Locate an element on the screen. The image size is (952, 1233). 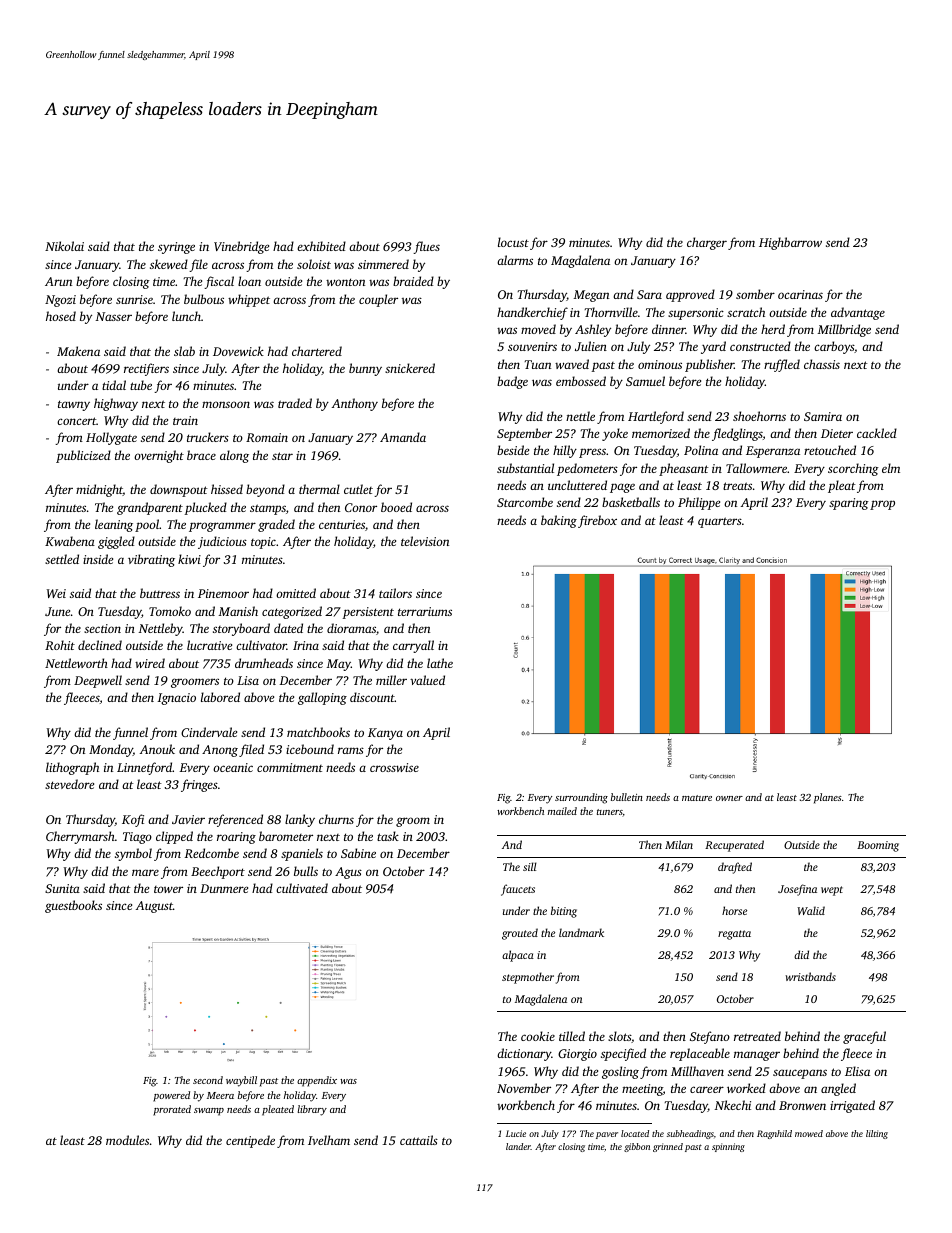
beyond is located at coordinates (265, 490).
